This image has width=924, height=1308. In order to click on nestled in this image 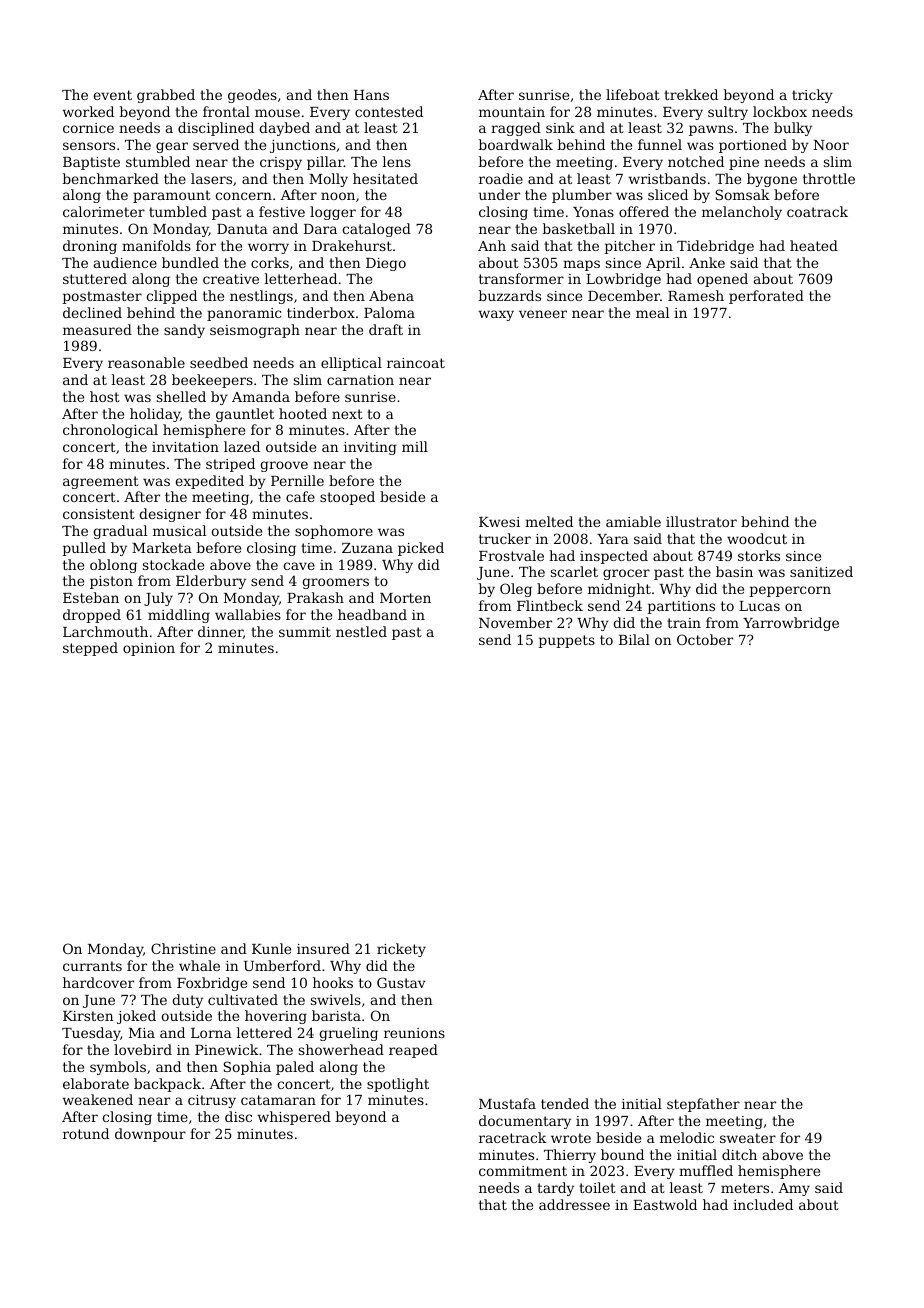, I will do `click(361, 631)`.
